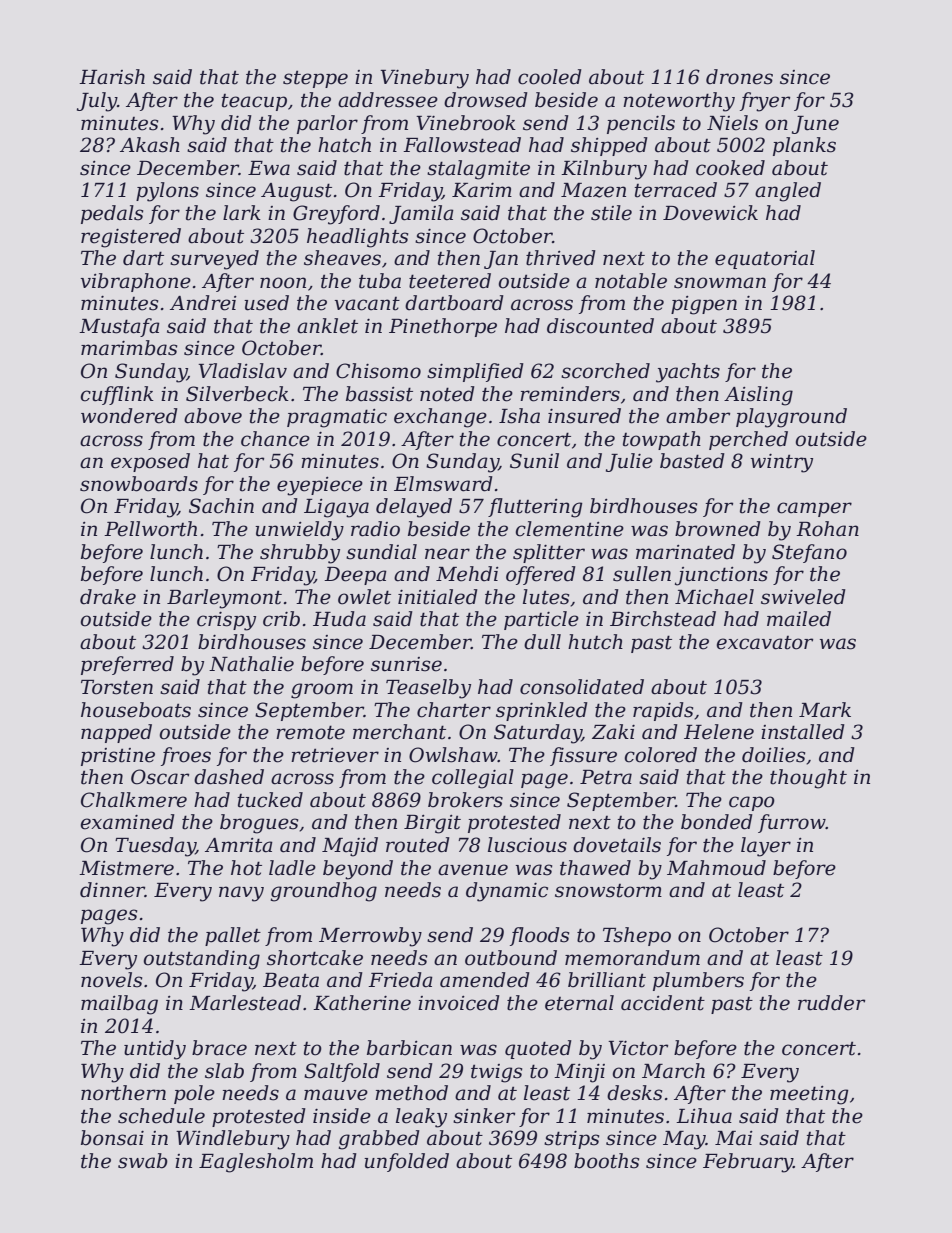 Image resolution: width=952 pixels, height=1233 pixels. Describe the element at coordinates (739, 77) in the screenshot. I see `drones` at that location.
